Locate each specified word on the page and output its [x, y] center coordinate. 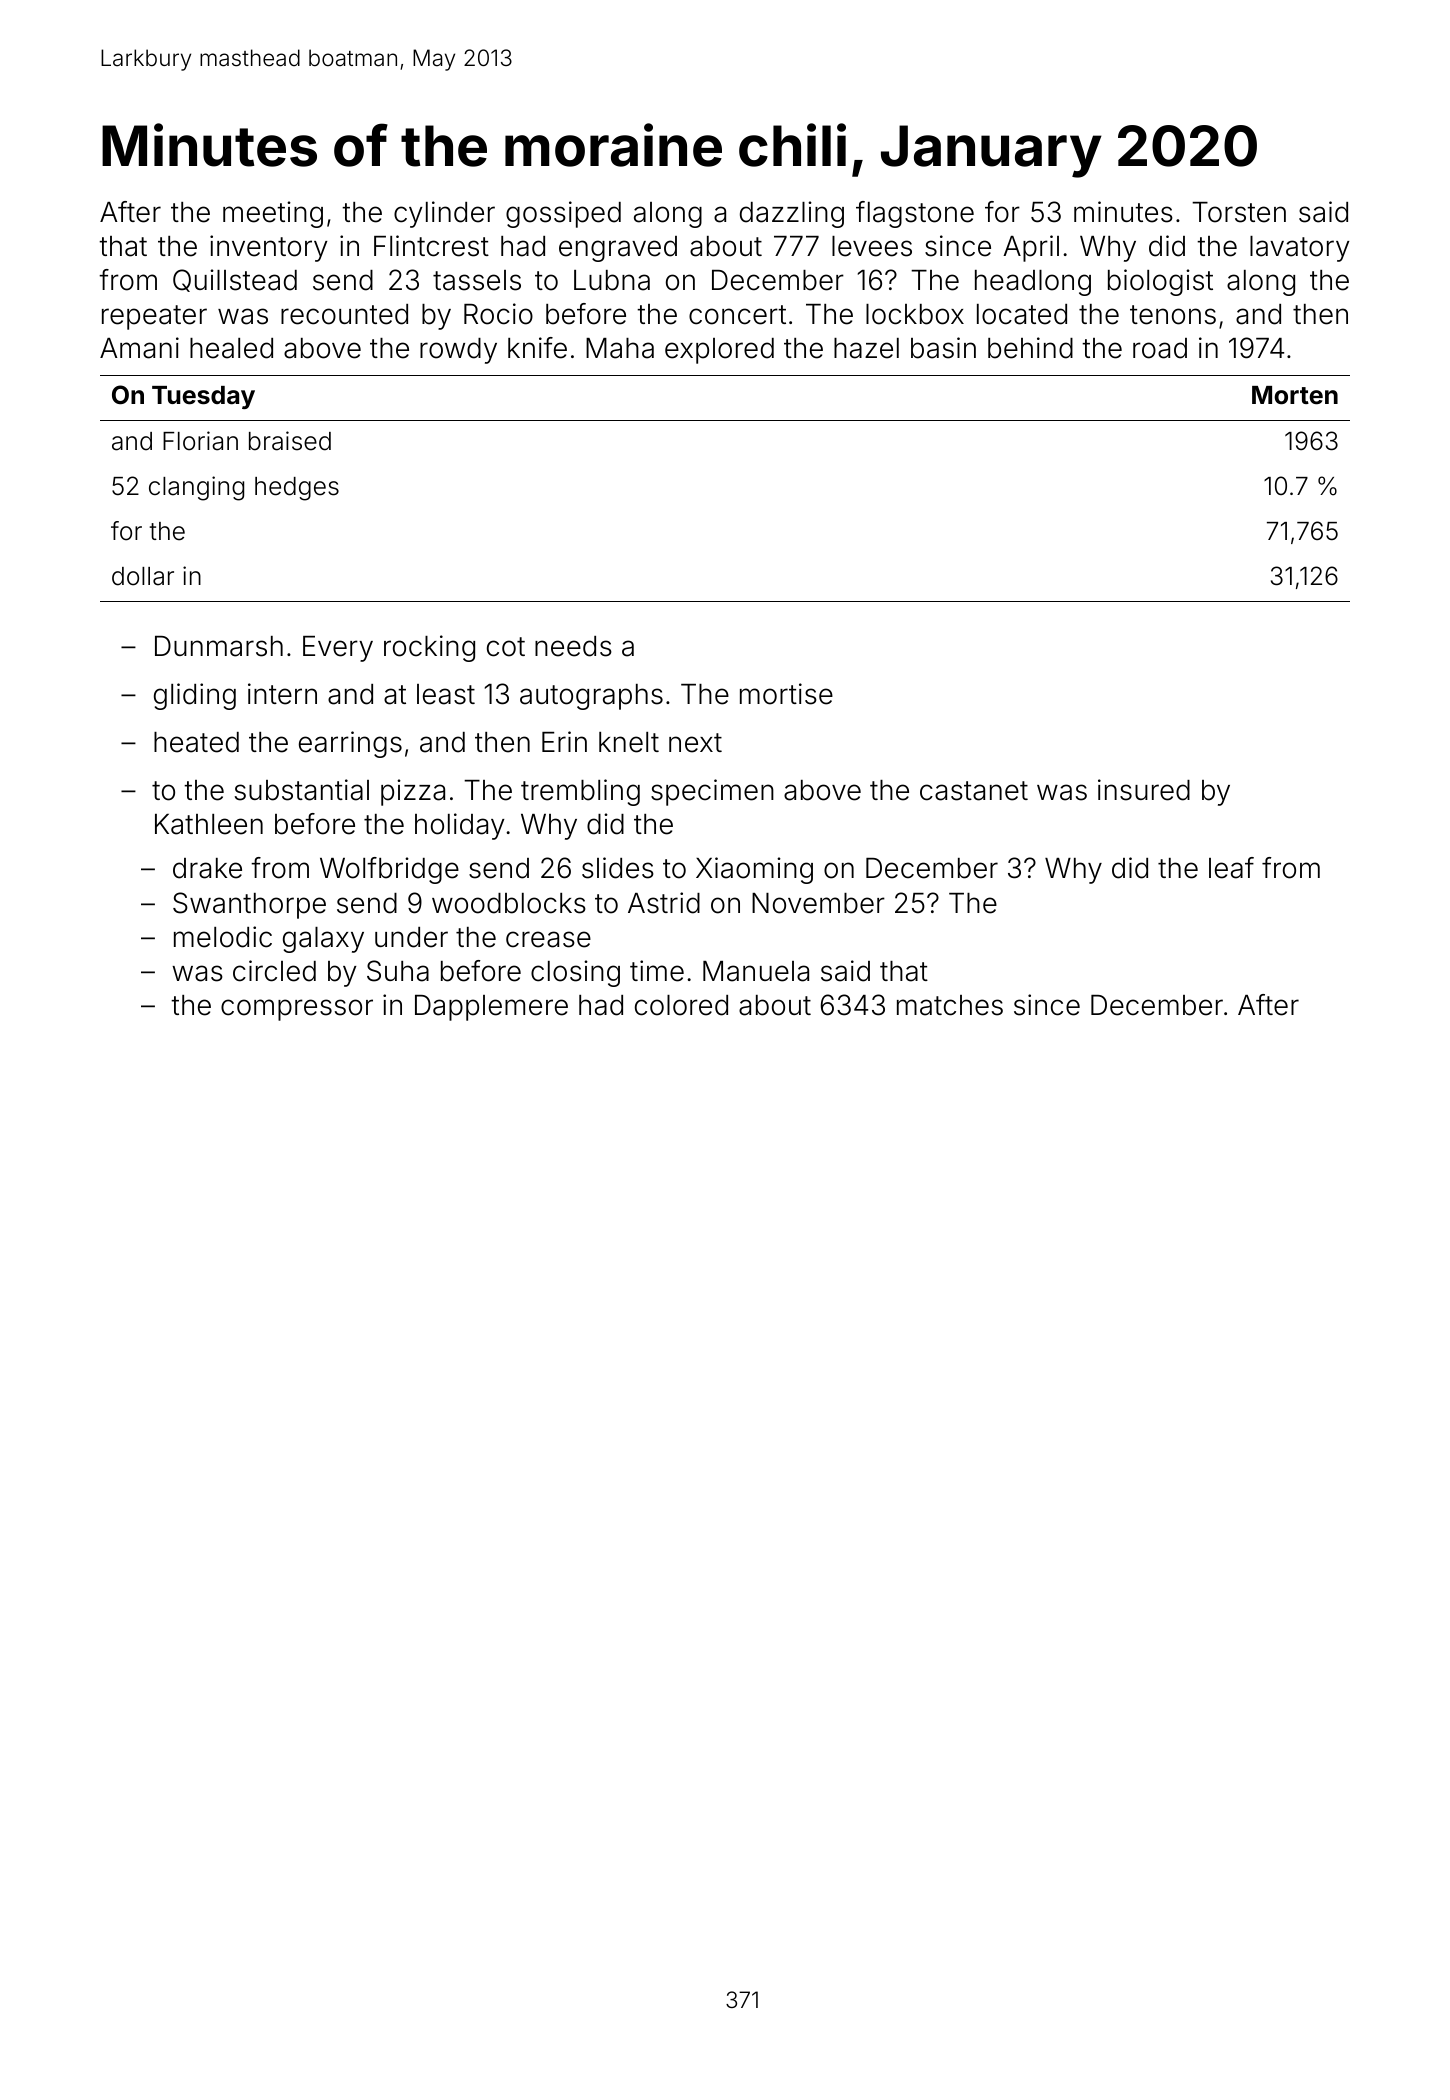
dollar [143, 576]
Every [338, 649]
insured [1144, 790]
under [411, 937]
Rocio [498, 314]
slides [618, 868]
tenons [1173, 315]
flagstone [915, 214]
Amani [139, 348]
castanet [974, 791]
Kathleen [209, 824]
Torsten [1239, 212]
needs [573, 646]
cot [506, 647]
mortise [786, 694]
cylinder [444, 214]
